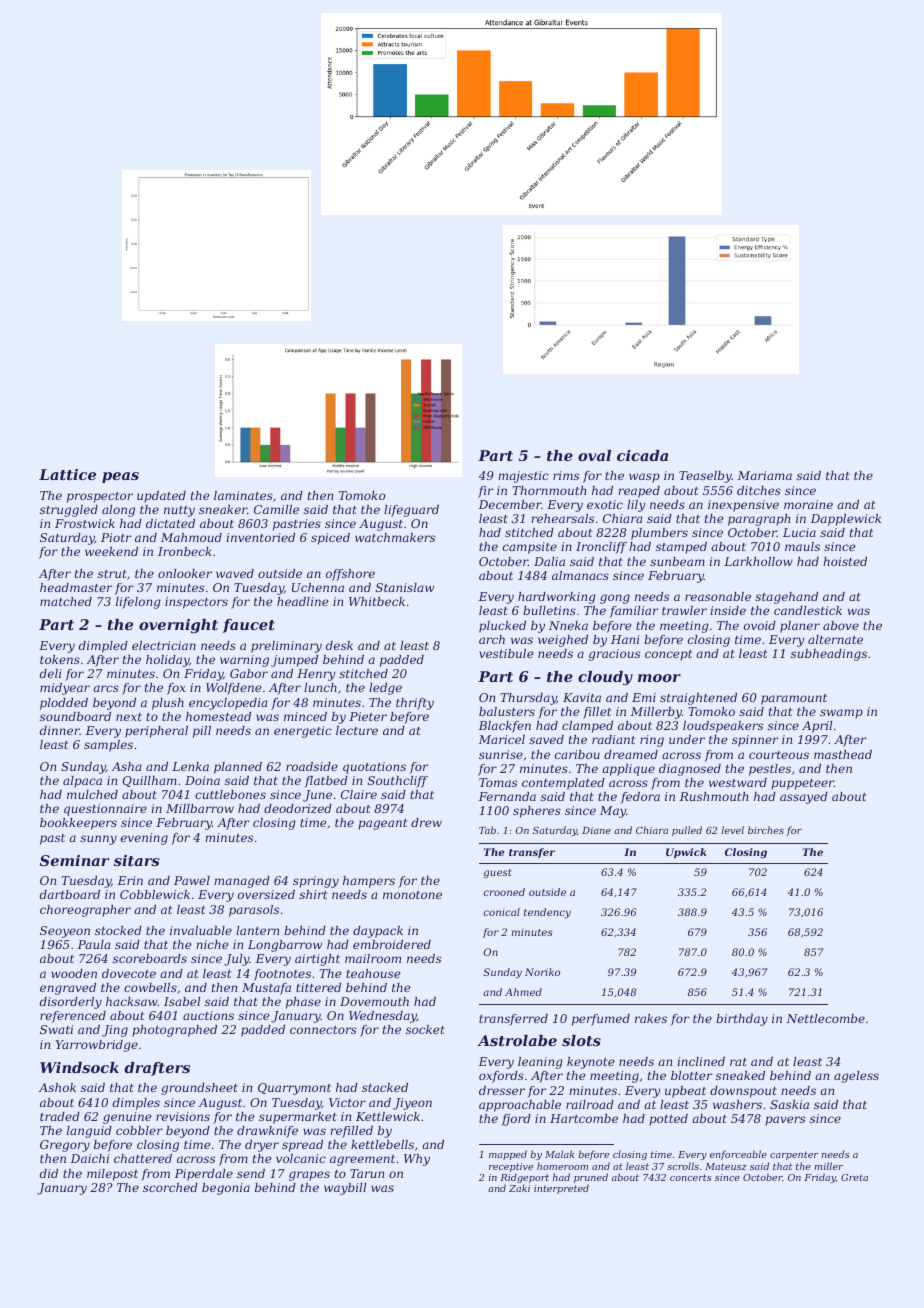 This image has height=1308, width=924. Describe the element at coordinates (112, 1175) in the image. I see `milepost` at that location.
